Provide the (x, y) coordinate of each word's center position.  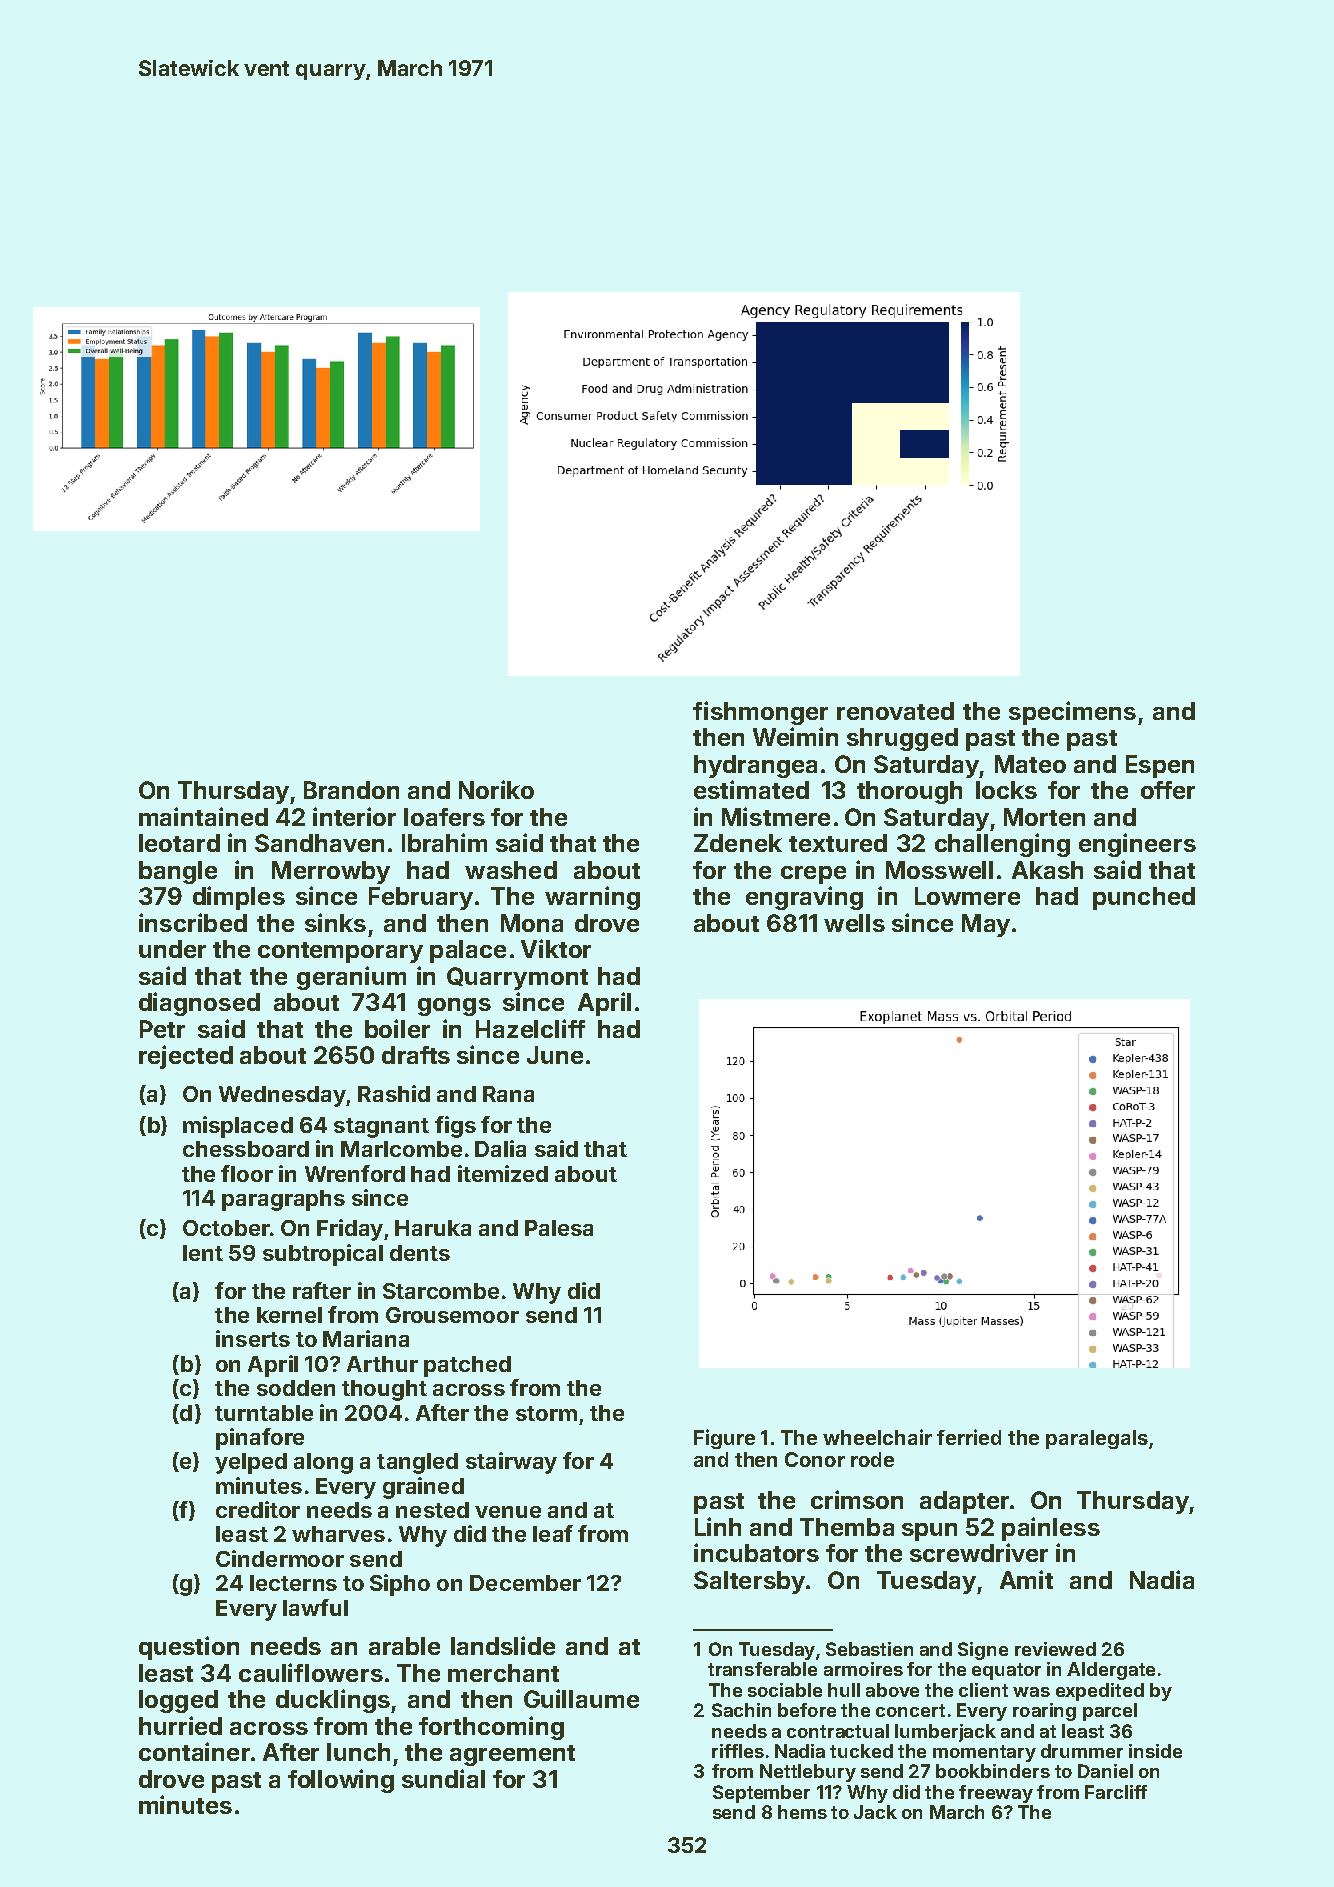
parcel (1110, 1712)
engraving (804, 898)
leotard (179, 843)
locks (1006, 790)
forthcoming (491, 1728)
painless (1051, 1529)
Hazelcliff (530, 1028)
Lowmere (967, 896)
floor (247, 1173)
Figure (724, 1439)
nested (432, 1510)
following (341, 1781)
